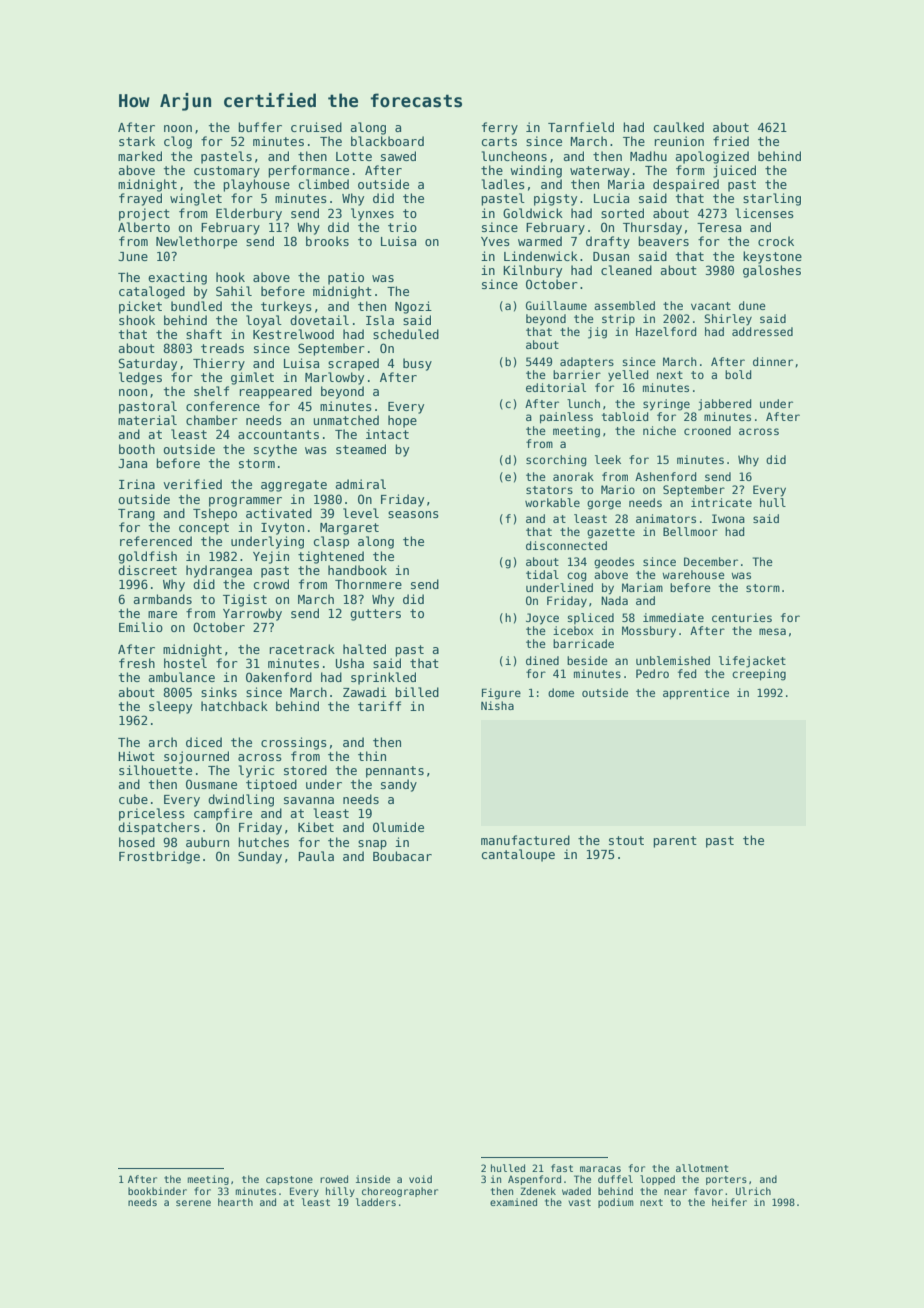 This screenshot has height=1308, width=924. What do you see at coordinates (542, 660) in the screenshot?
I see `dined` at bounding box center [542, 660].
